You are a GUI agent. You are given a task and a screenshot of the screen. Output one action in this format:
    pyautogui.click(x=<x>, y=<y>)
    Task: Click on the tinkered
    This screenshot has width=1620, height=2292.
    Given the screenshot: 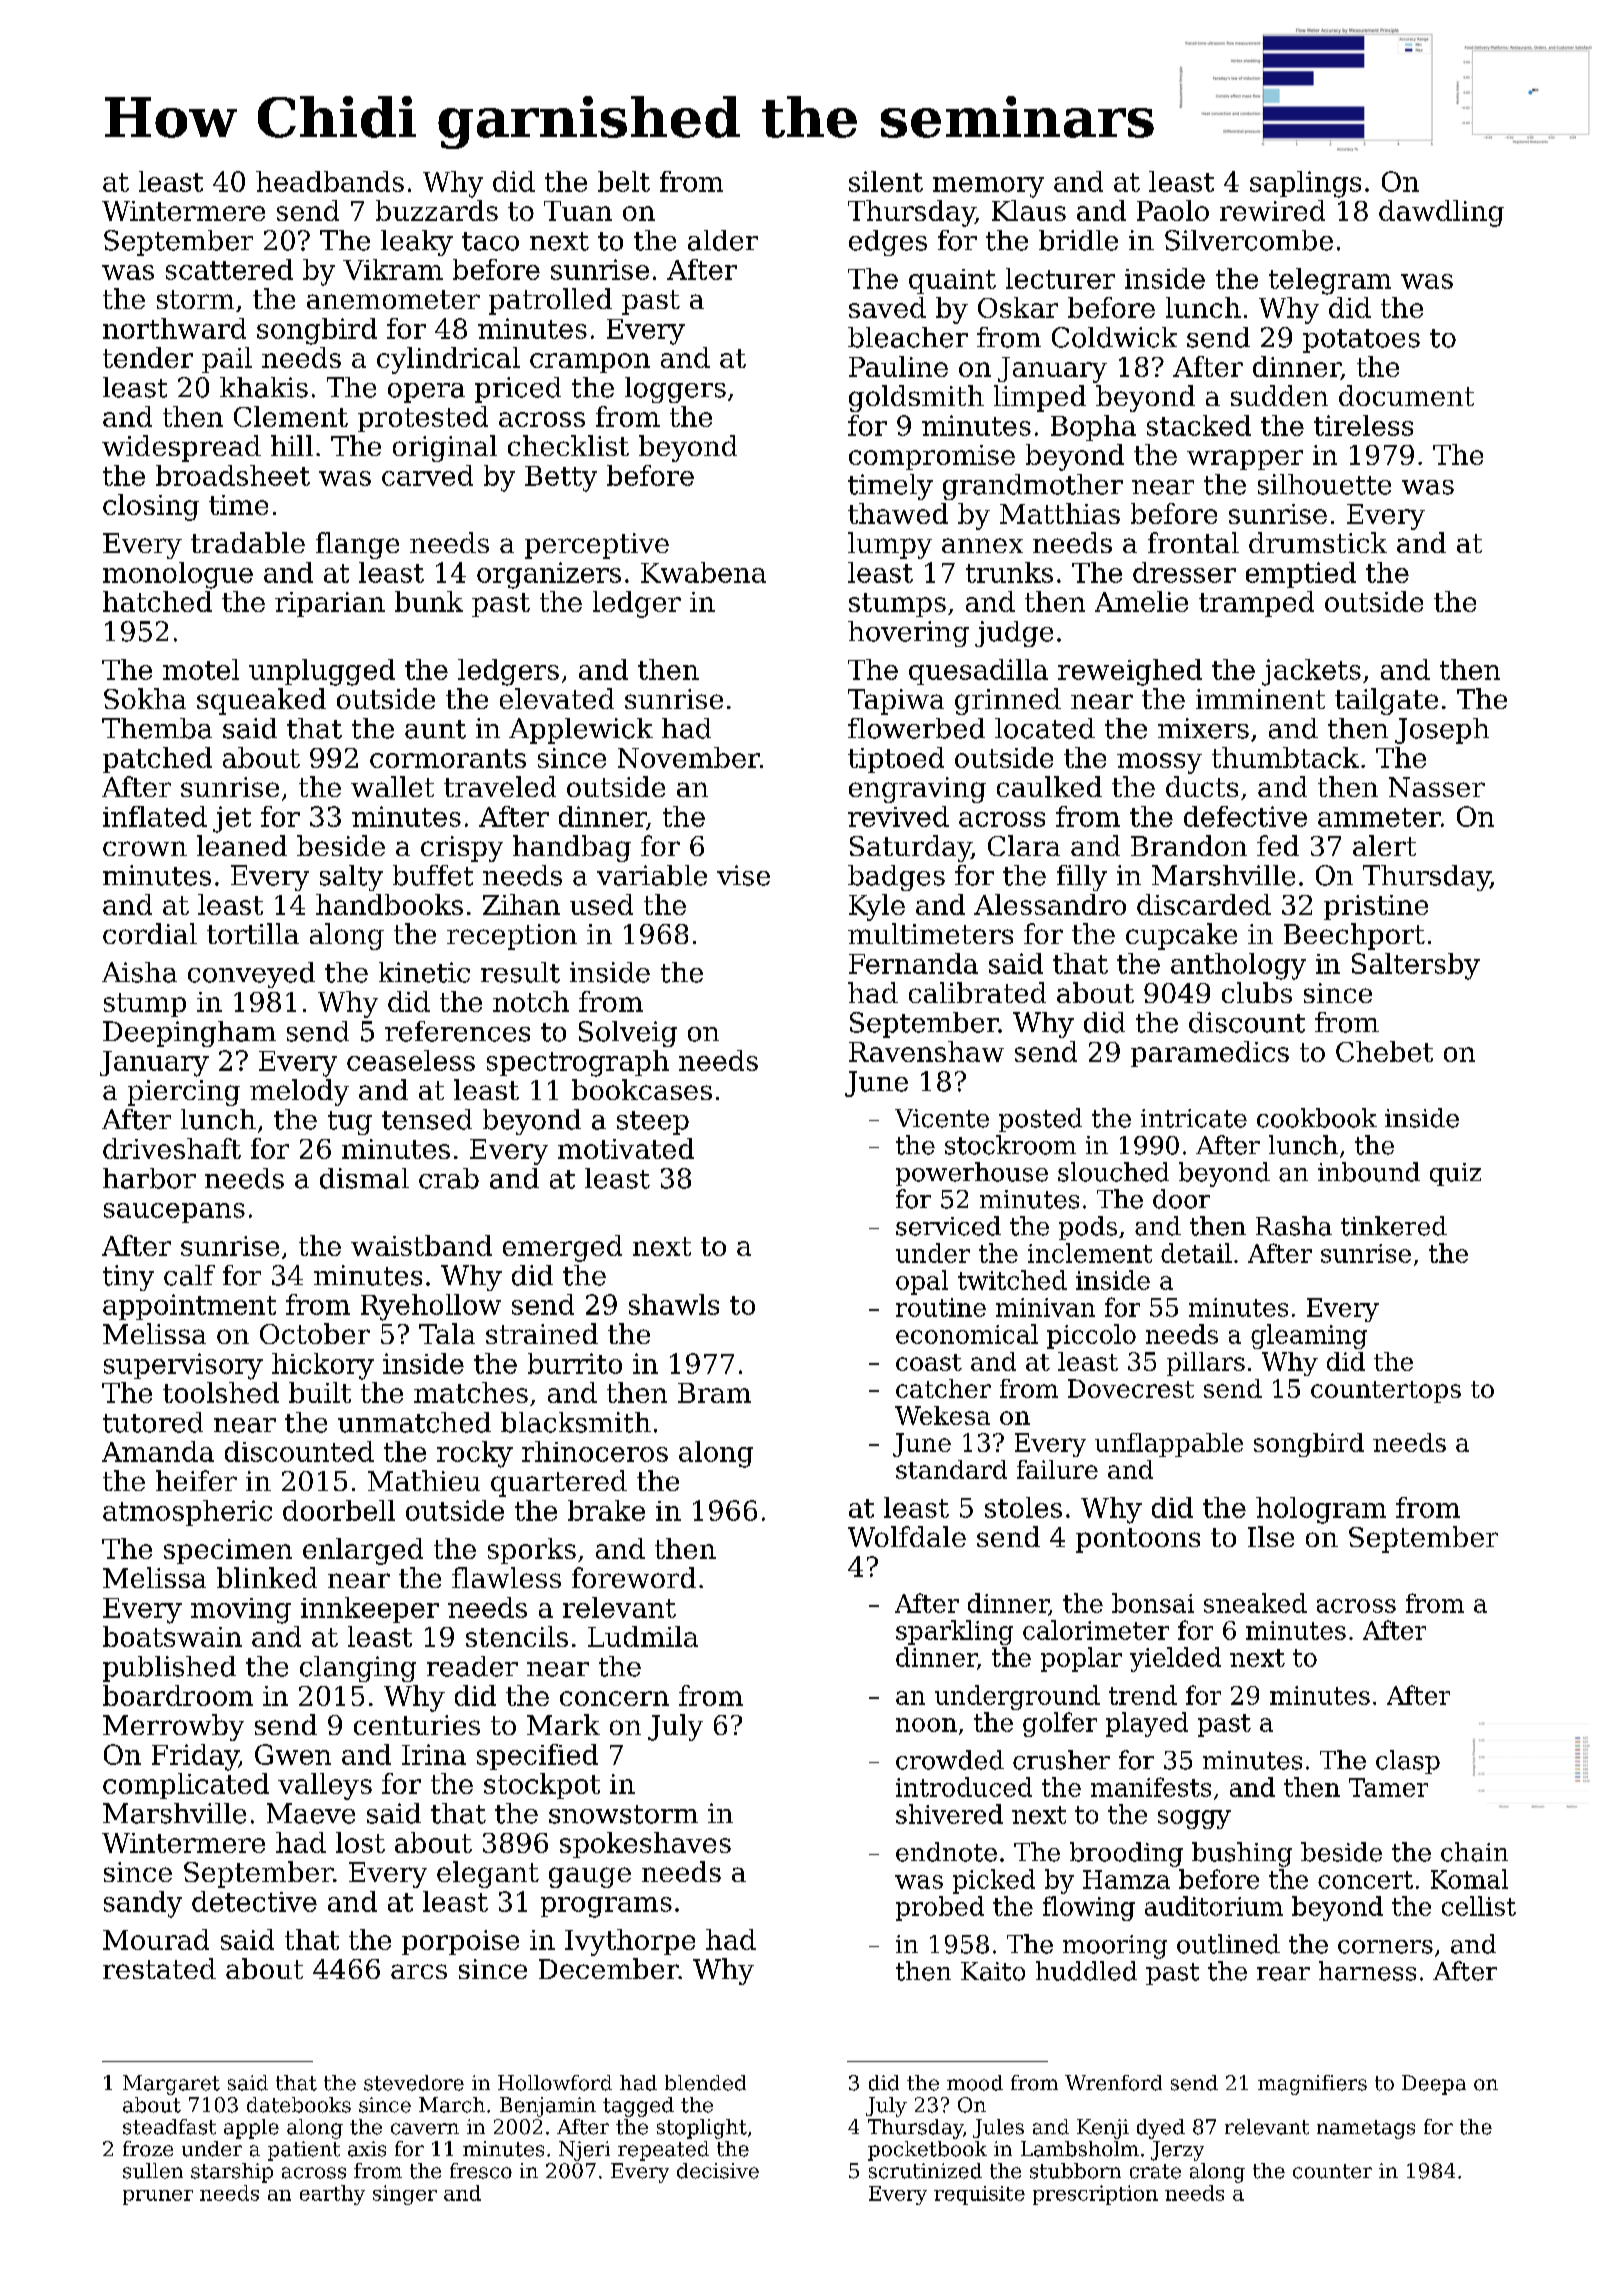 What is the action you would take?
    pyautogui.click(x=1394, y=1226)
